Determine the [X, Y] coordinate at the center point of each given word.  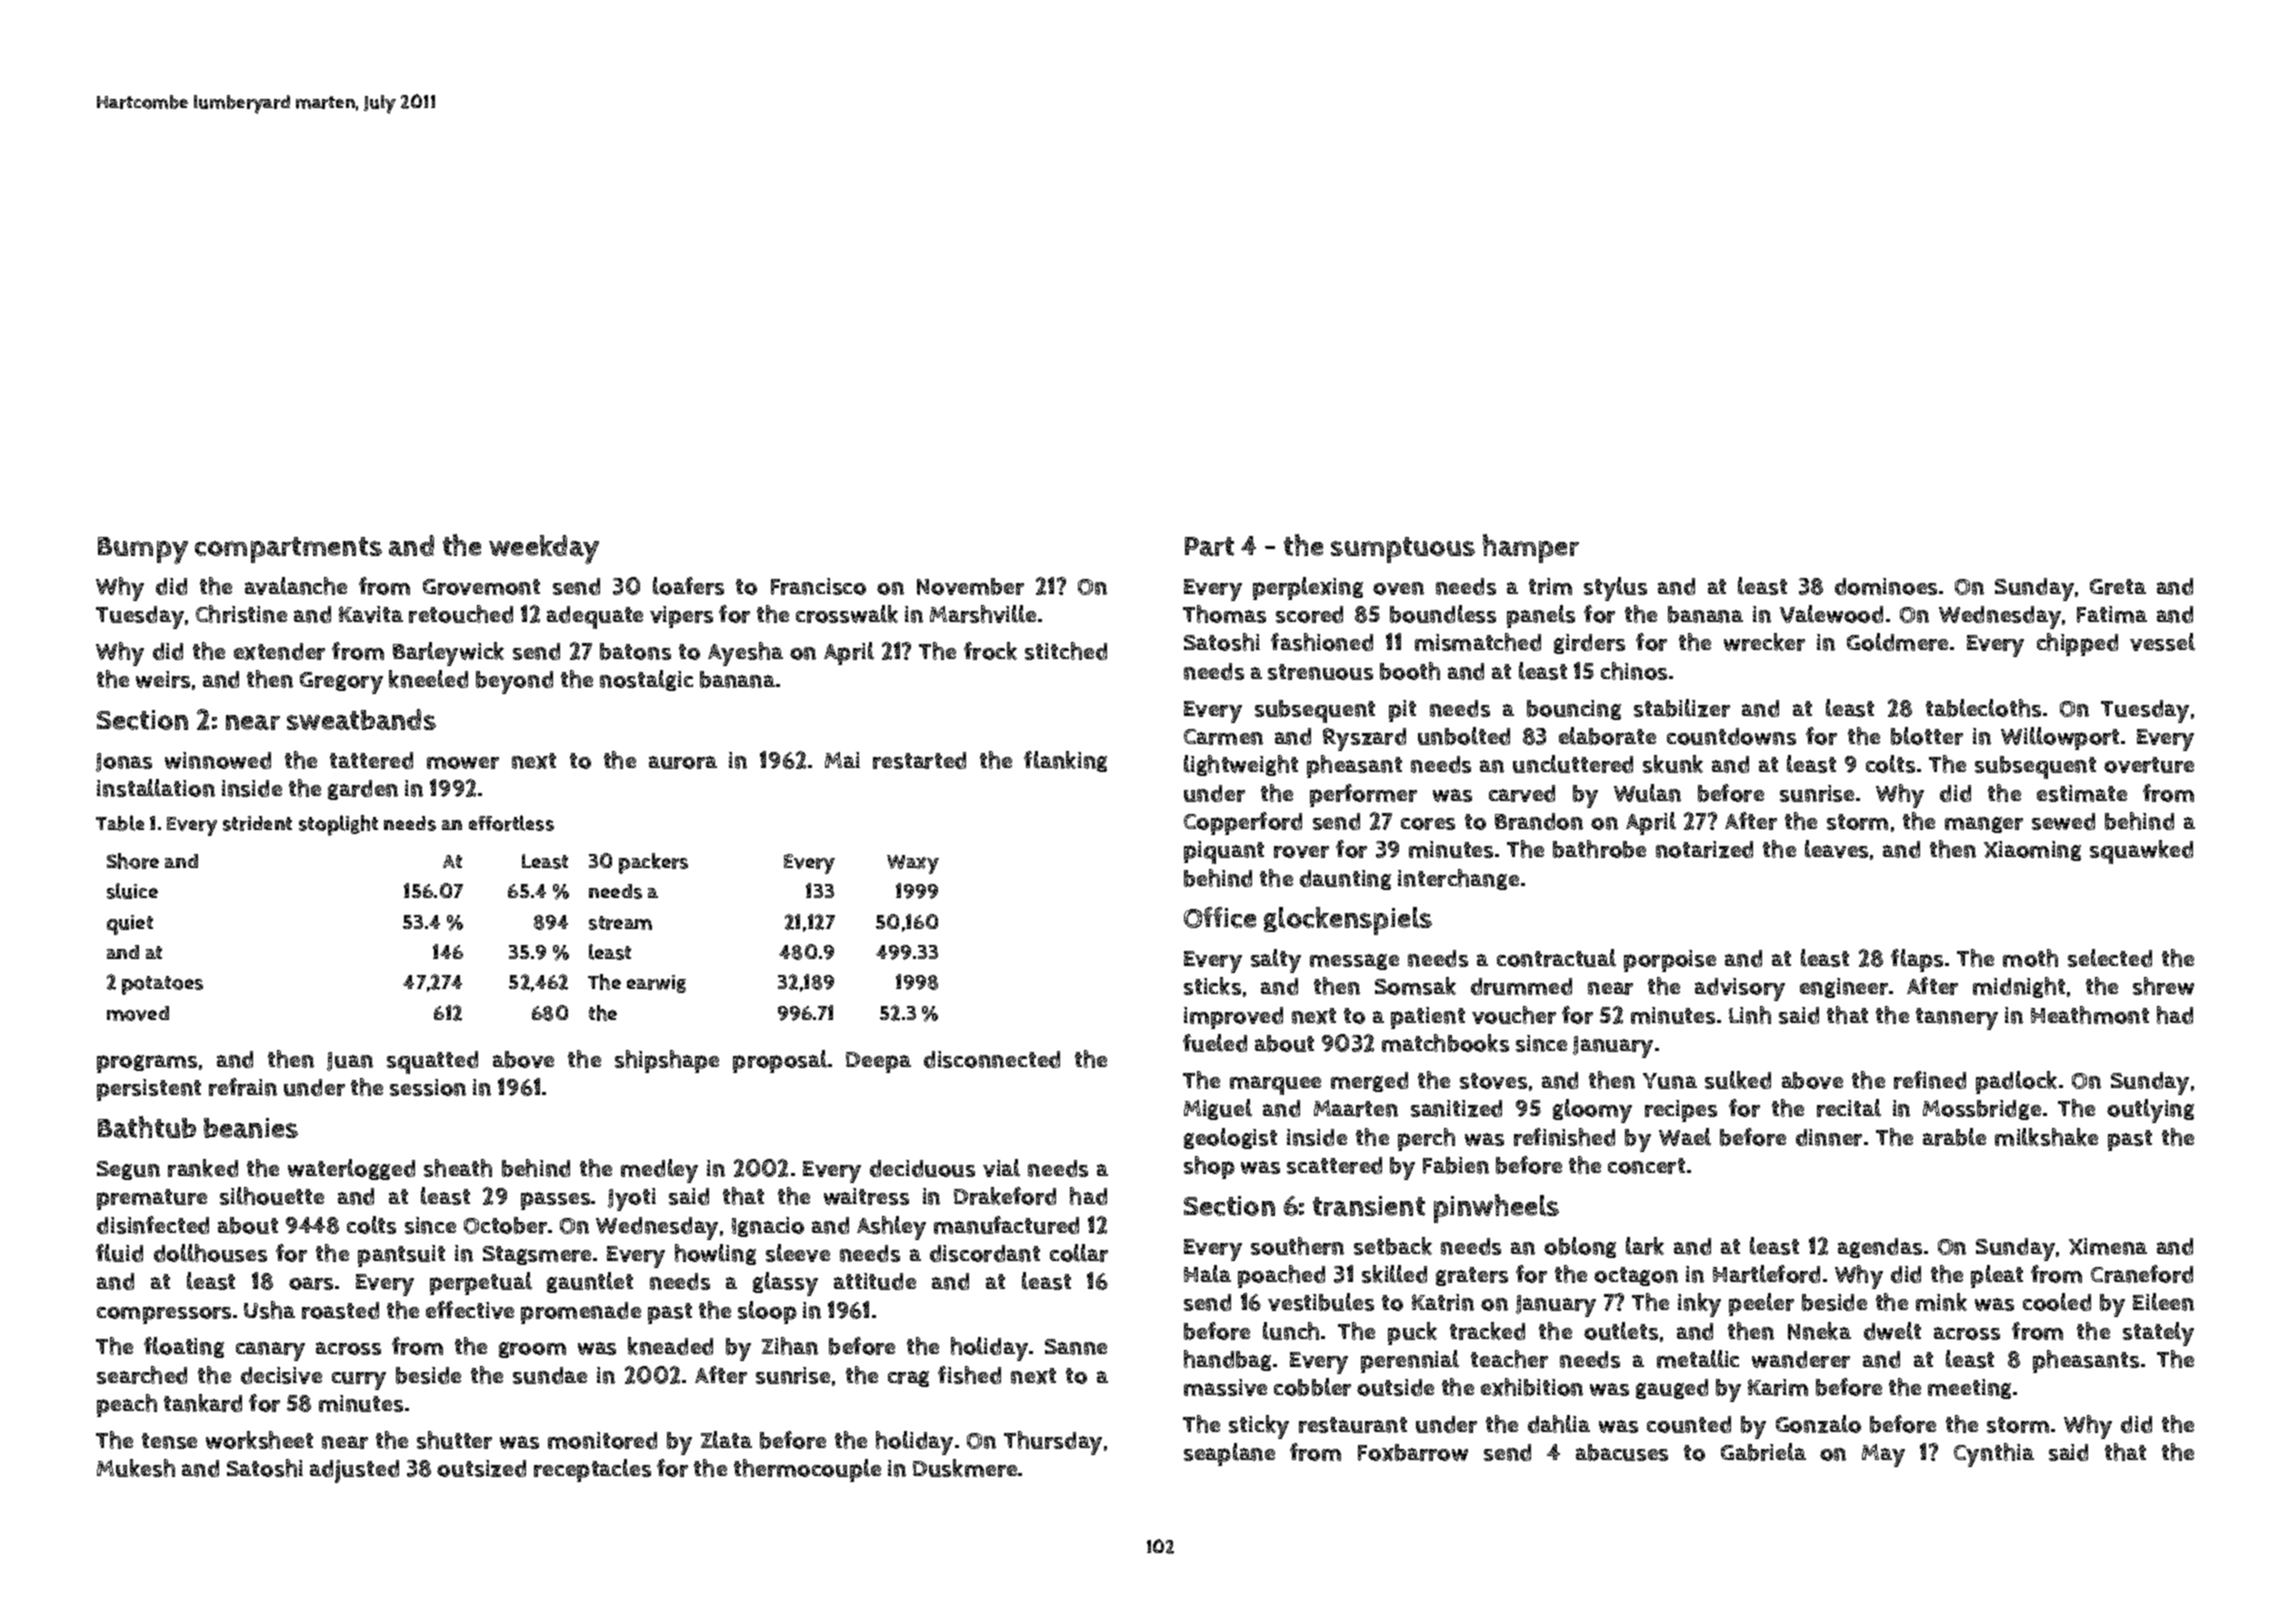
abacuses [1622, 1452]
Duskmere [965, 1468]
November [970, 586]
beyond [514, 682]
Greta [2118, 587]
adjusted [354, 1471]
